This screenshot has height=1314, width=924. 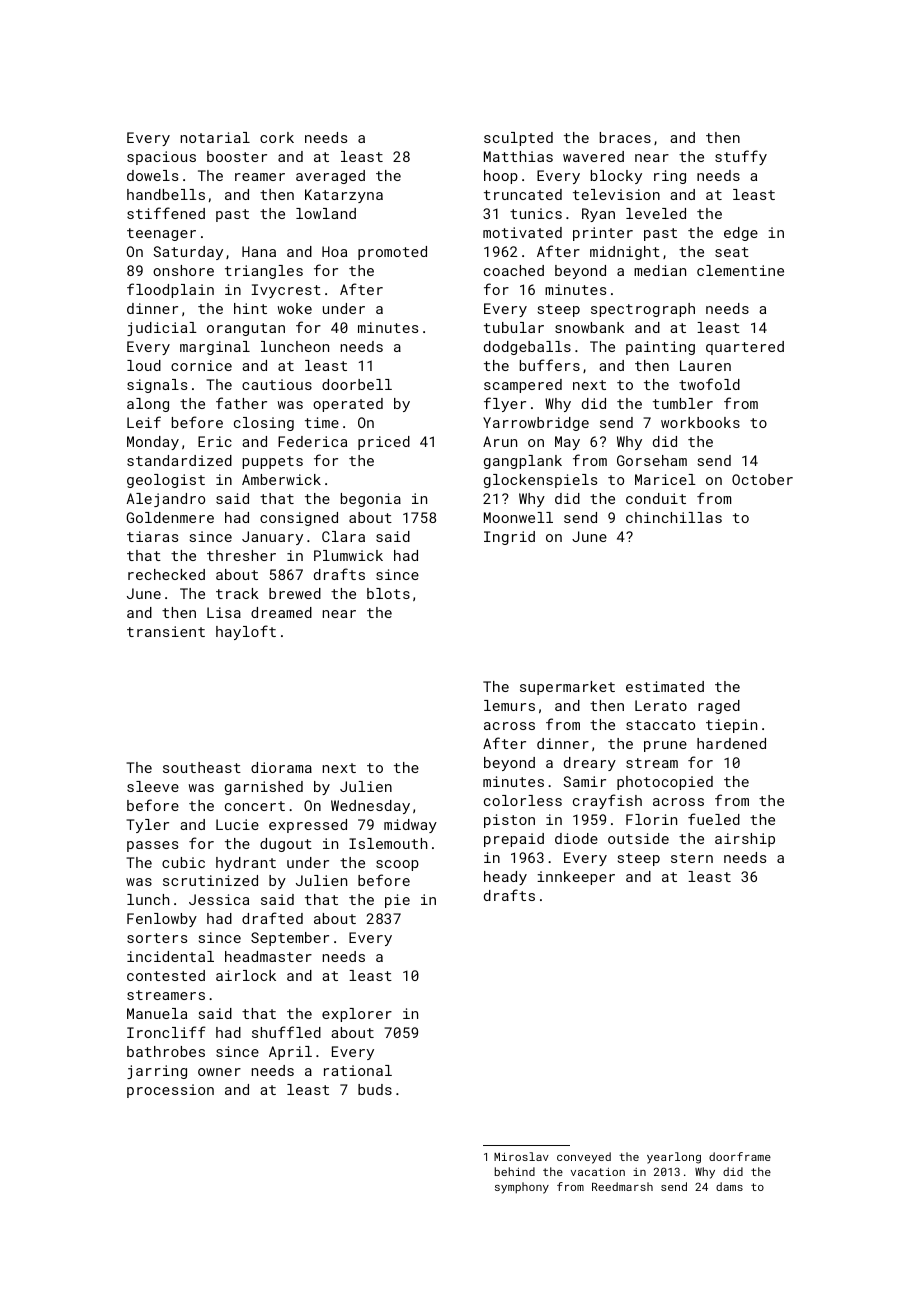 I want to click on stuffy, so click(x=741, y=157).
